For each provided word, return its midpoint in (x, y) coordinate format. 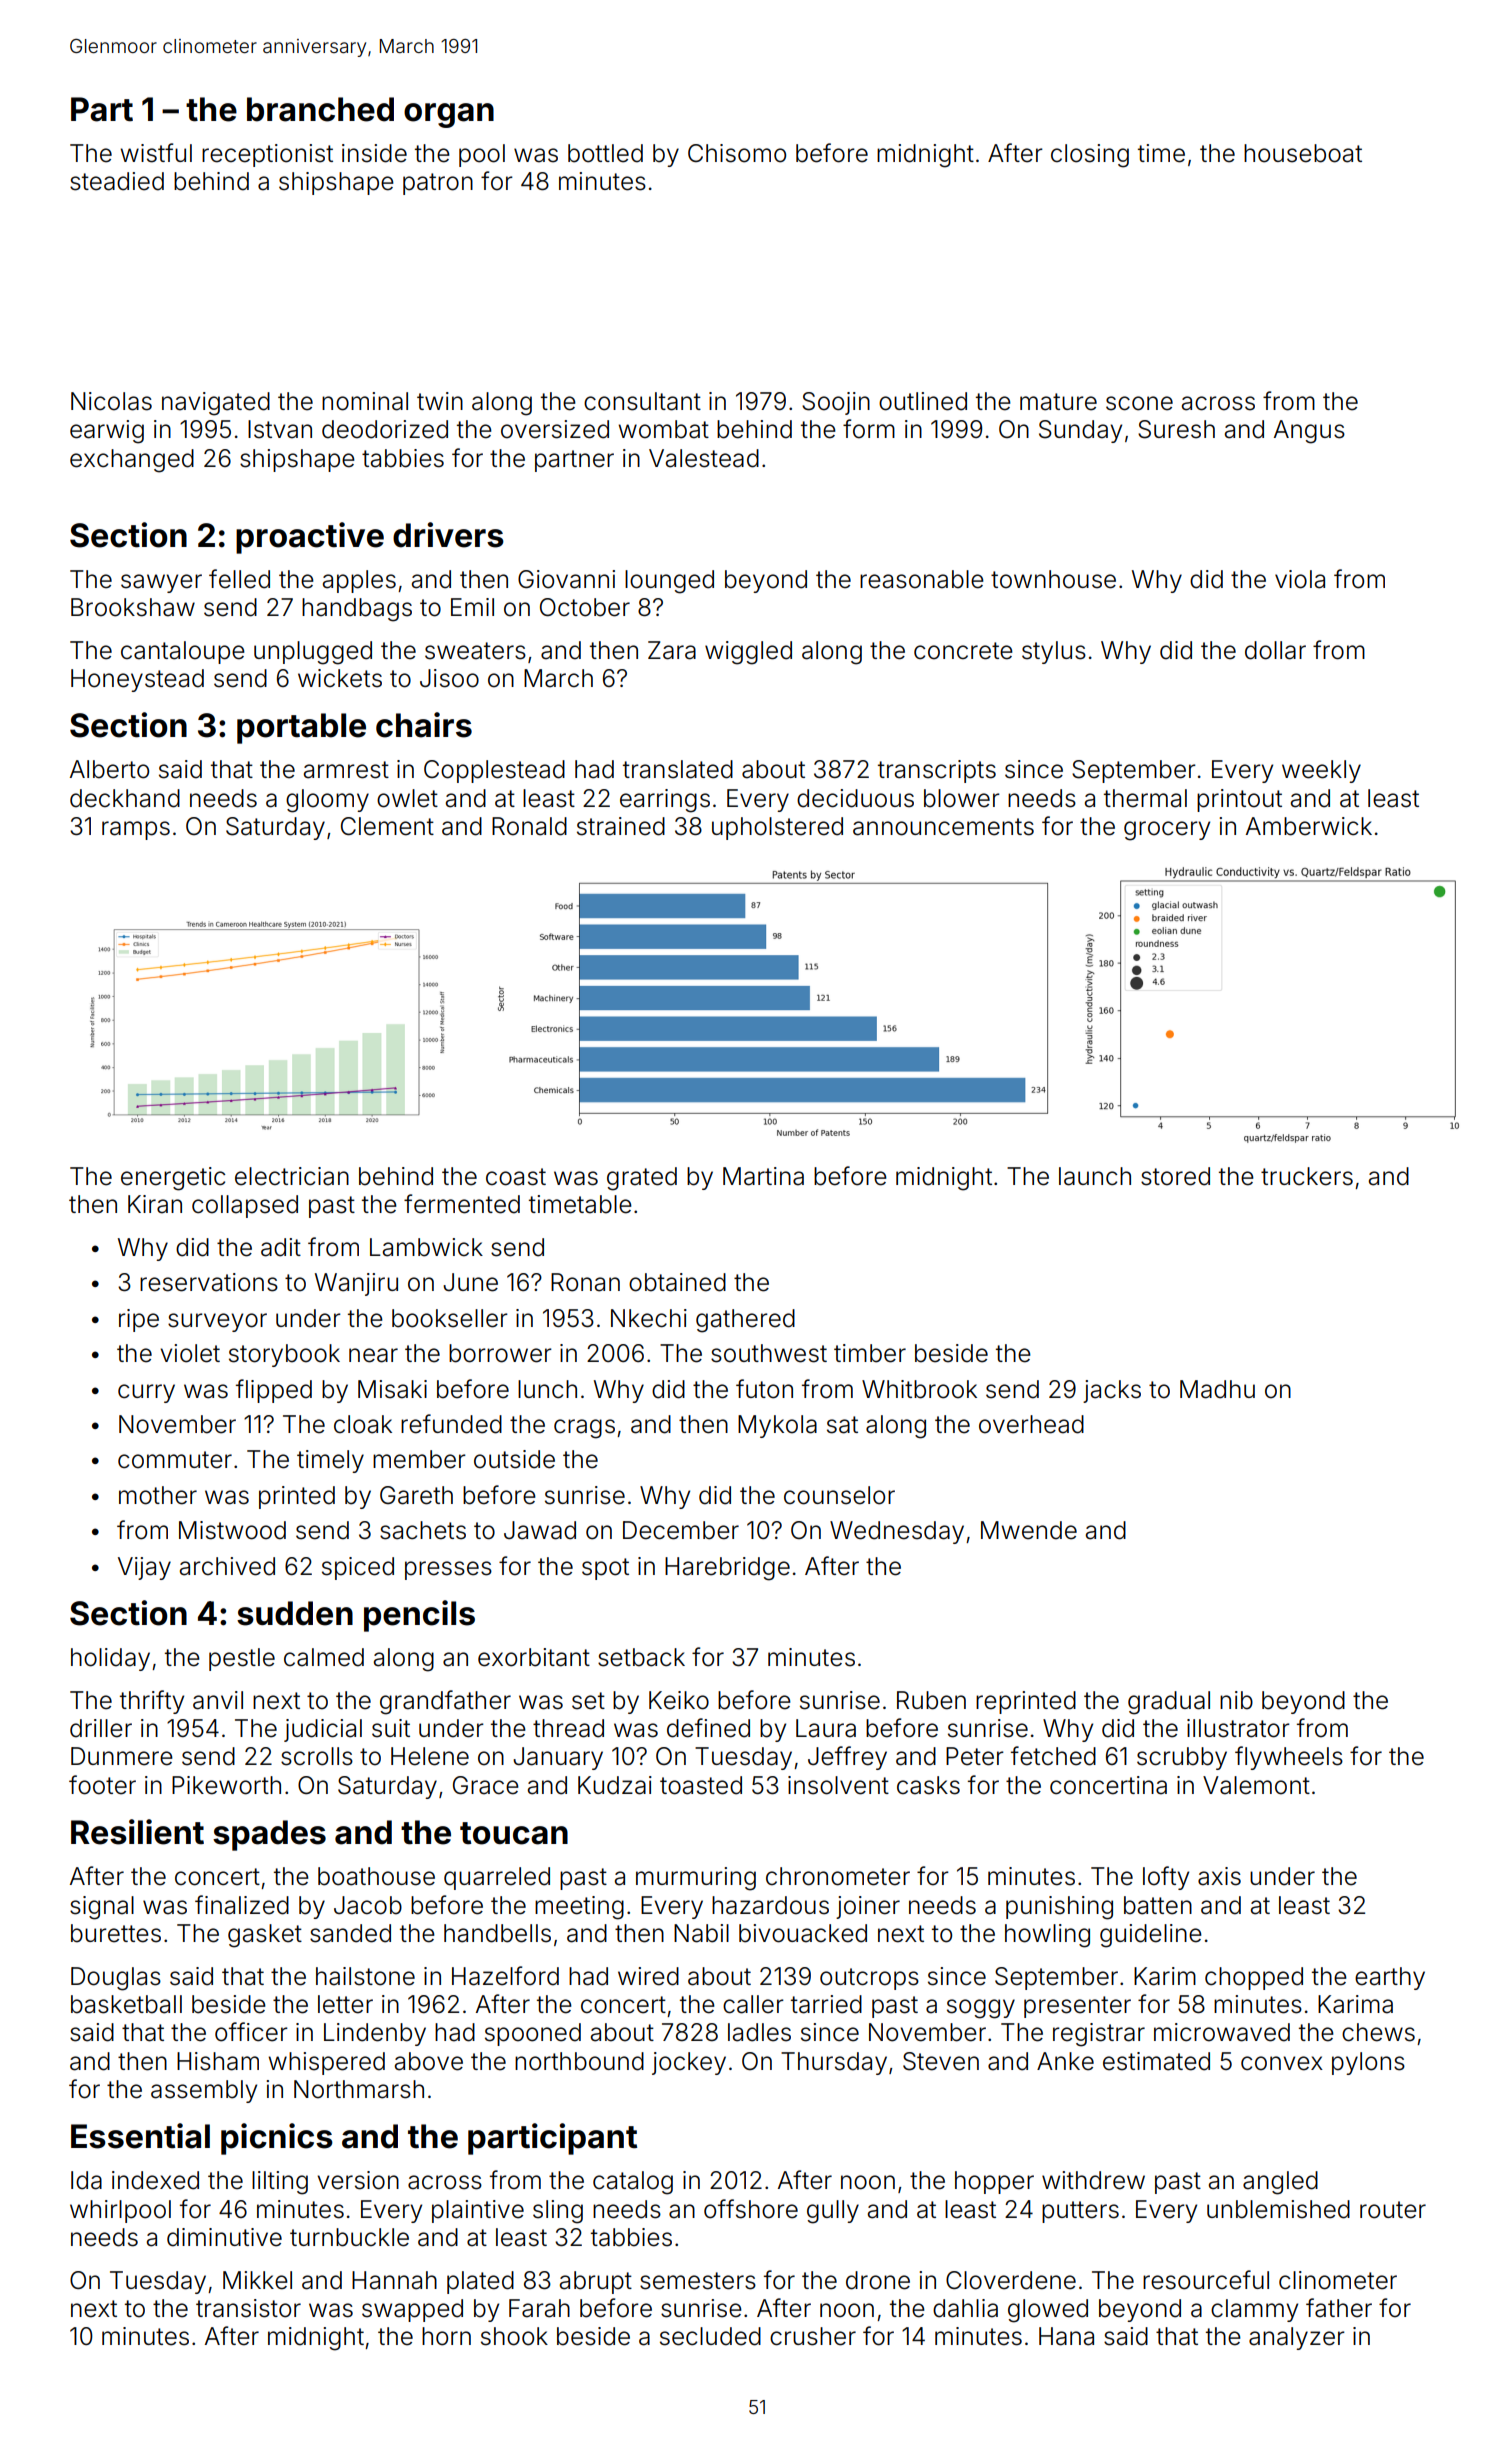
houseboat (1303, 153)
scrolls (317, 1756)
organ (449, 115)
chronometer (838, 1876)
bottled (605, 153)
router (1393, 2210)
